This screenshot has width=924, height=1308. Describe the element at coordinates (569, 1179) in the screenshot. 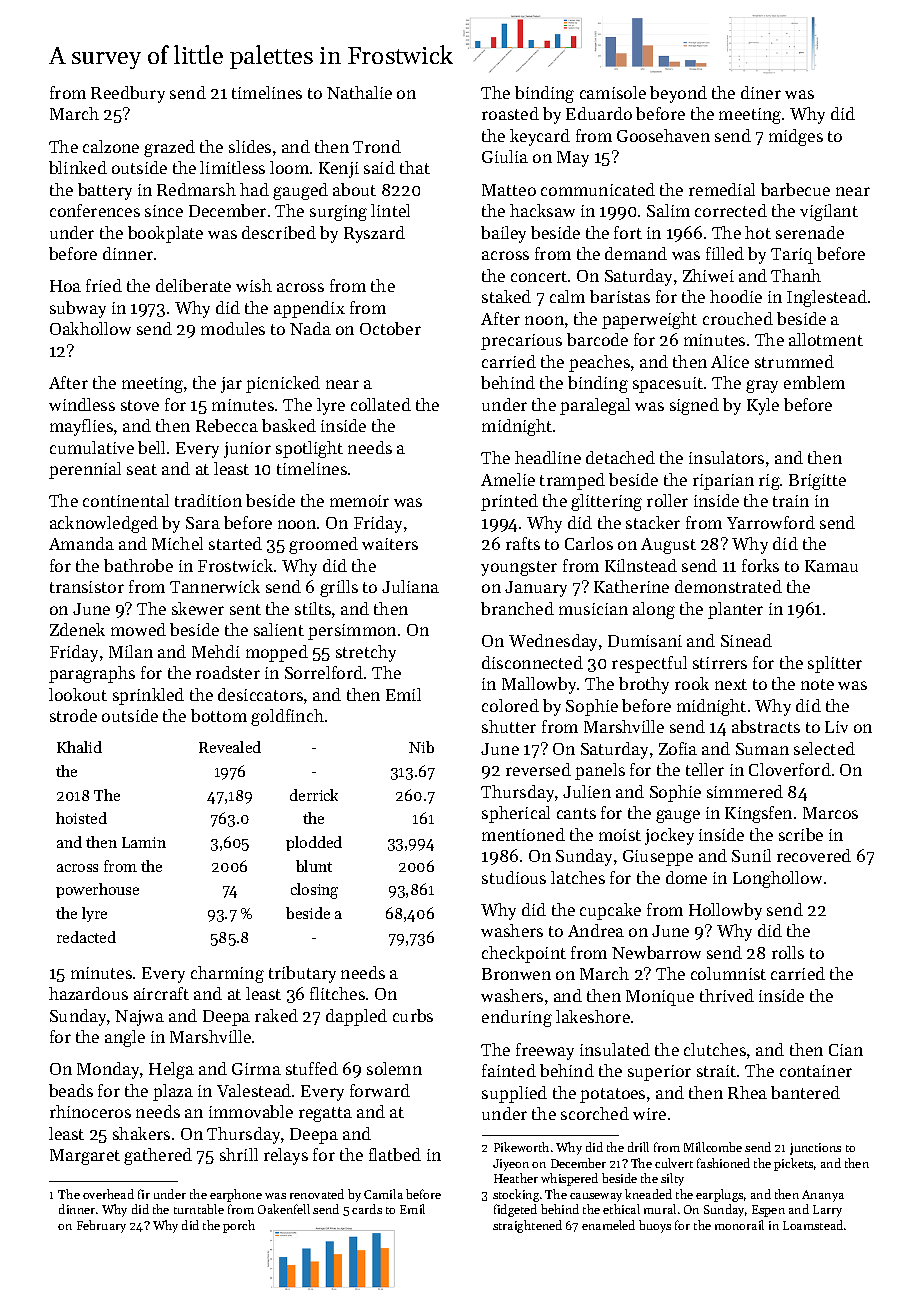

I see `whispered` at that location.
